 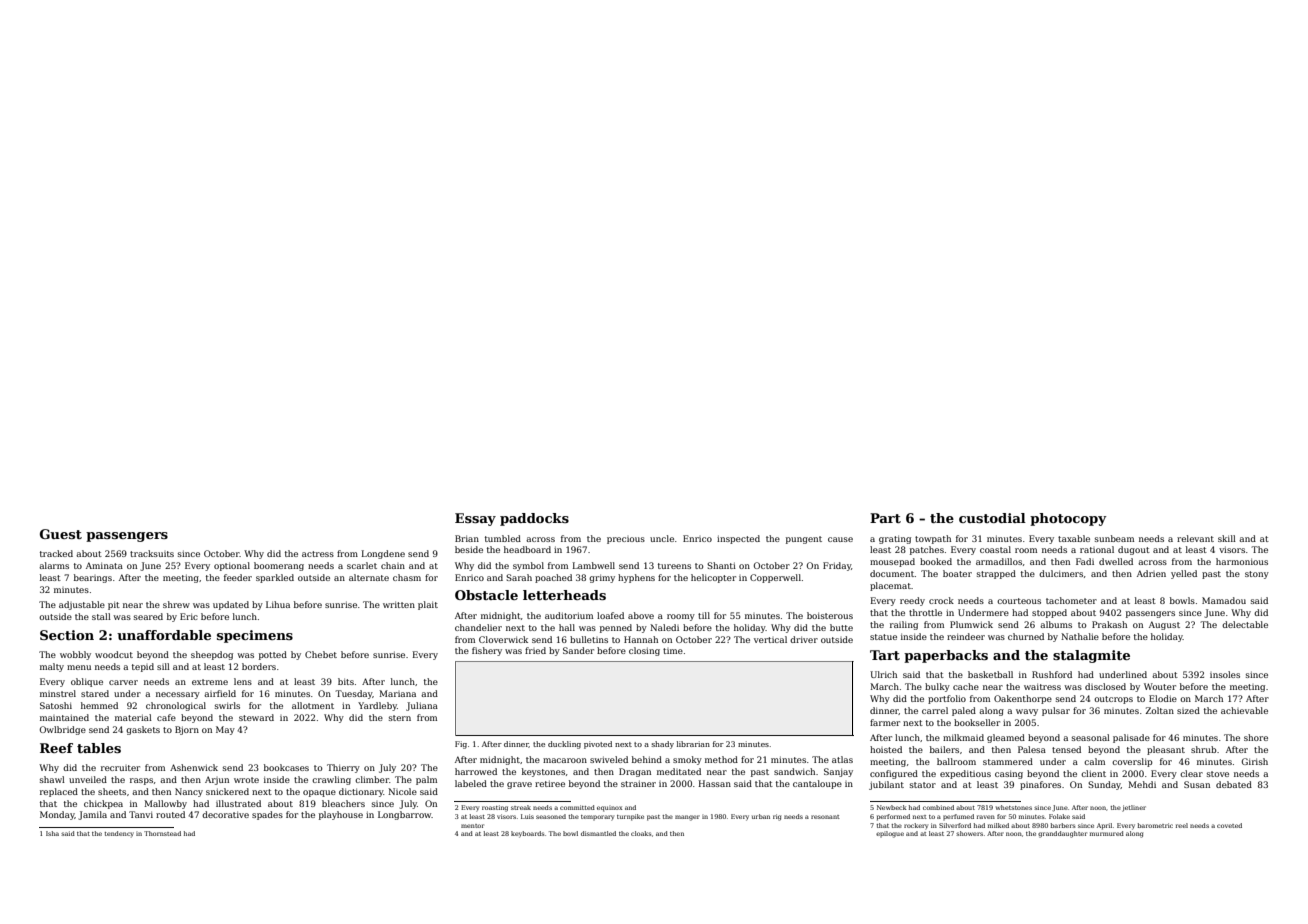 What do you see at coordinates (890, 834) in the screenshot?
I see `epilogue` at bounding box center [890, 834].
